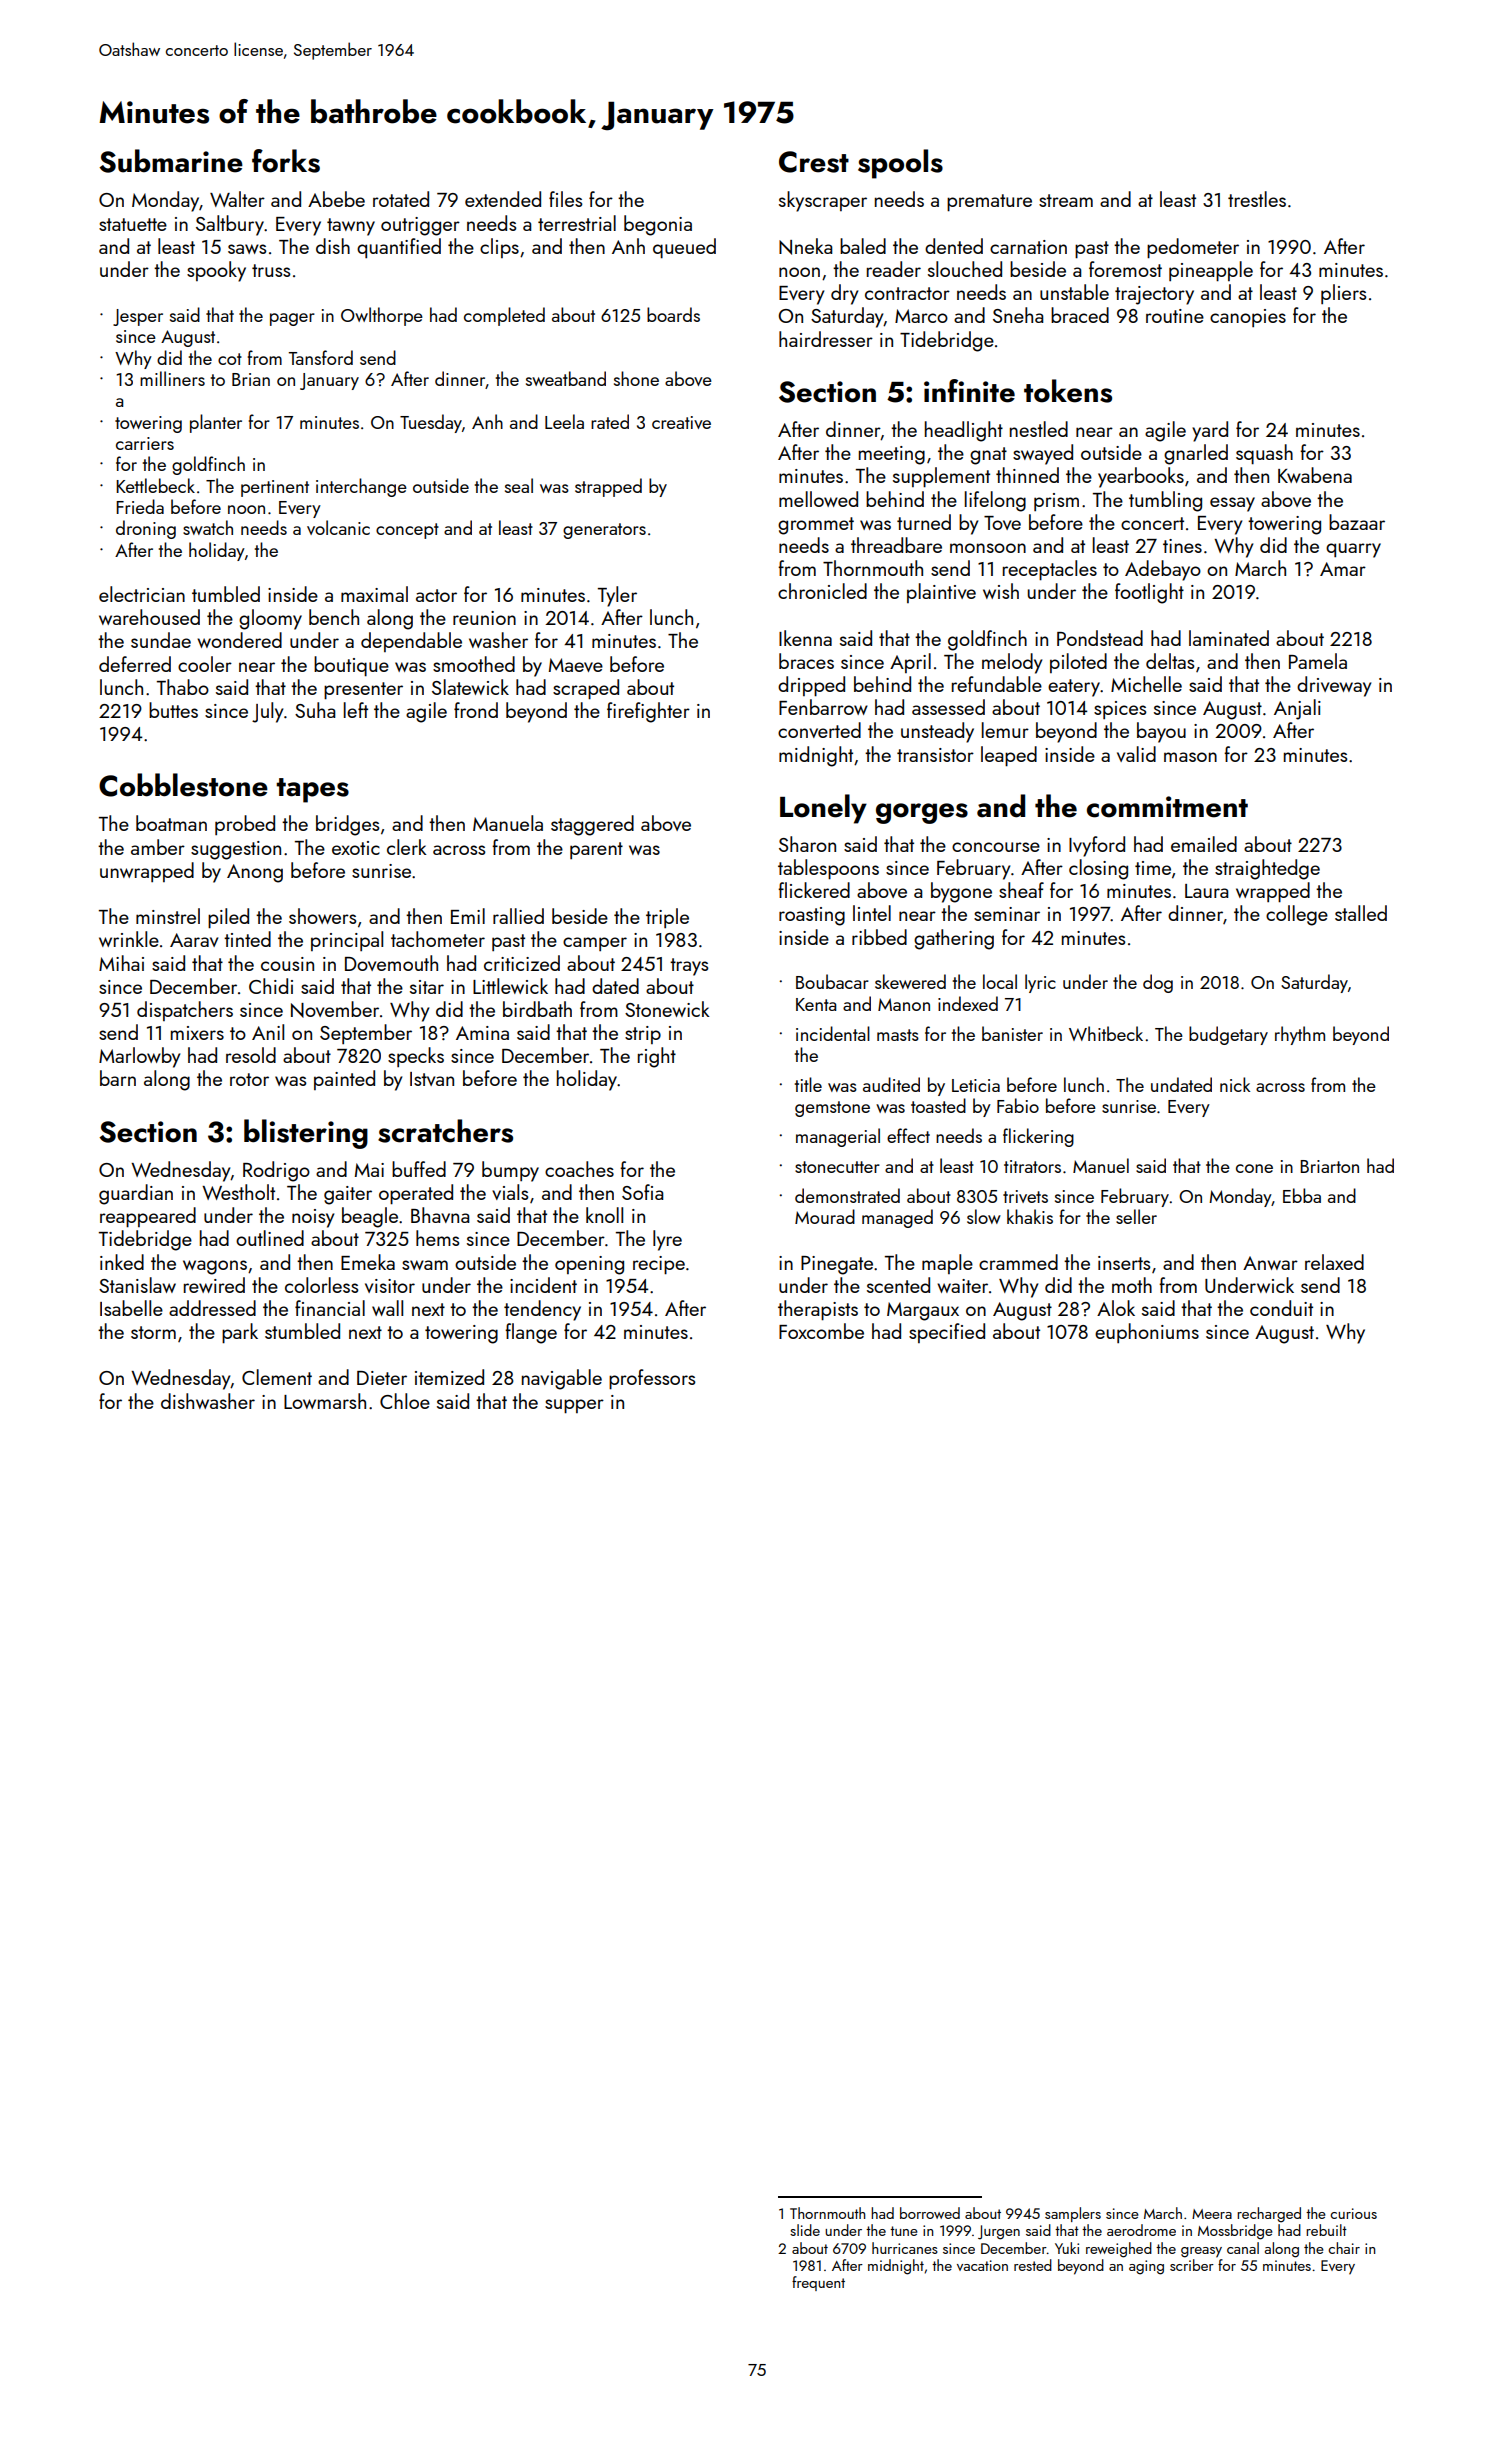  I want to click on truss, so click(271, 270).
